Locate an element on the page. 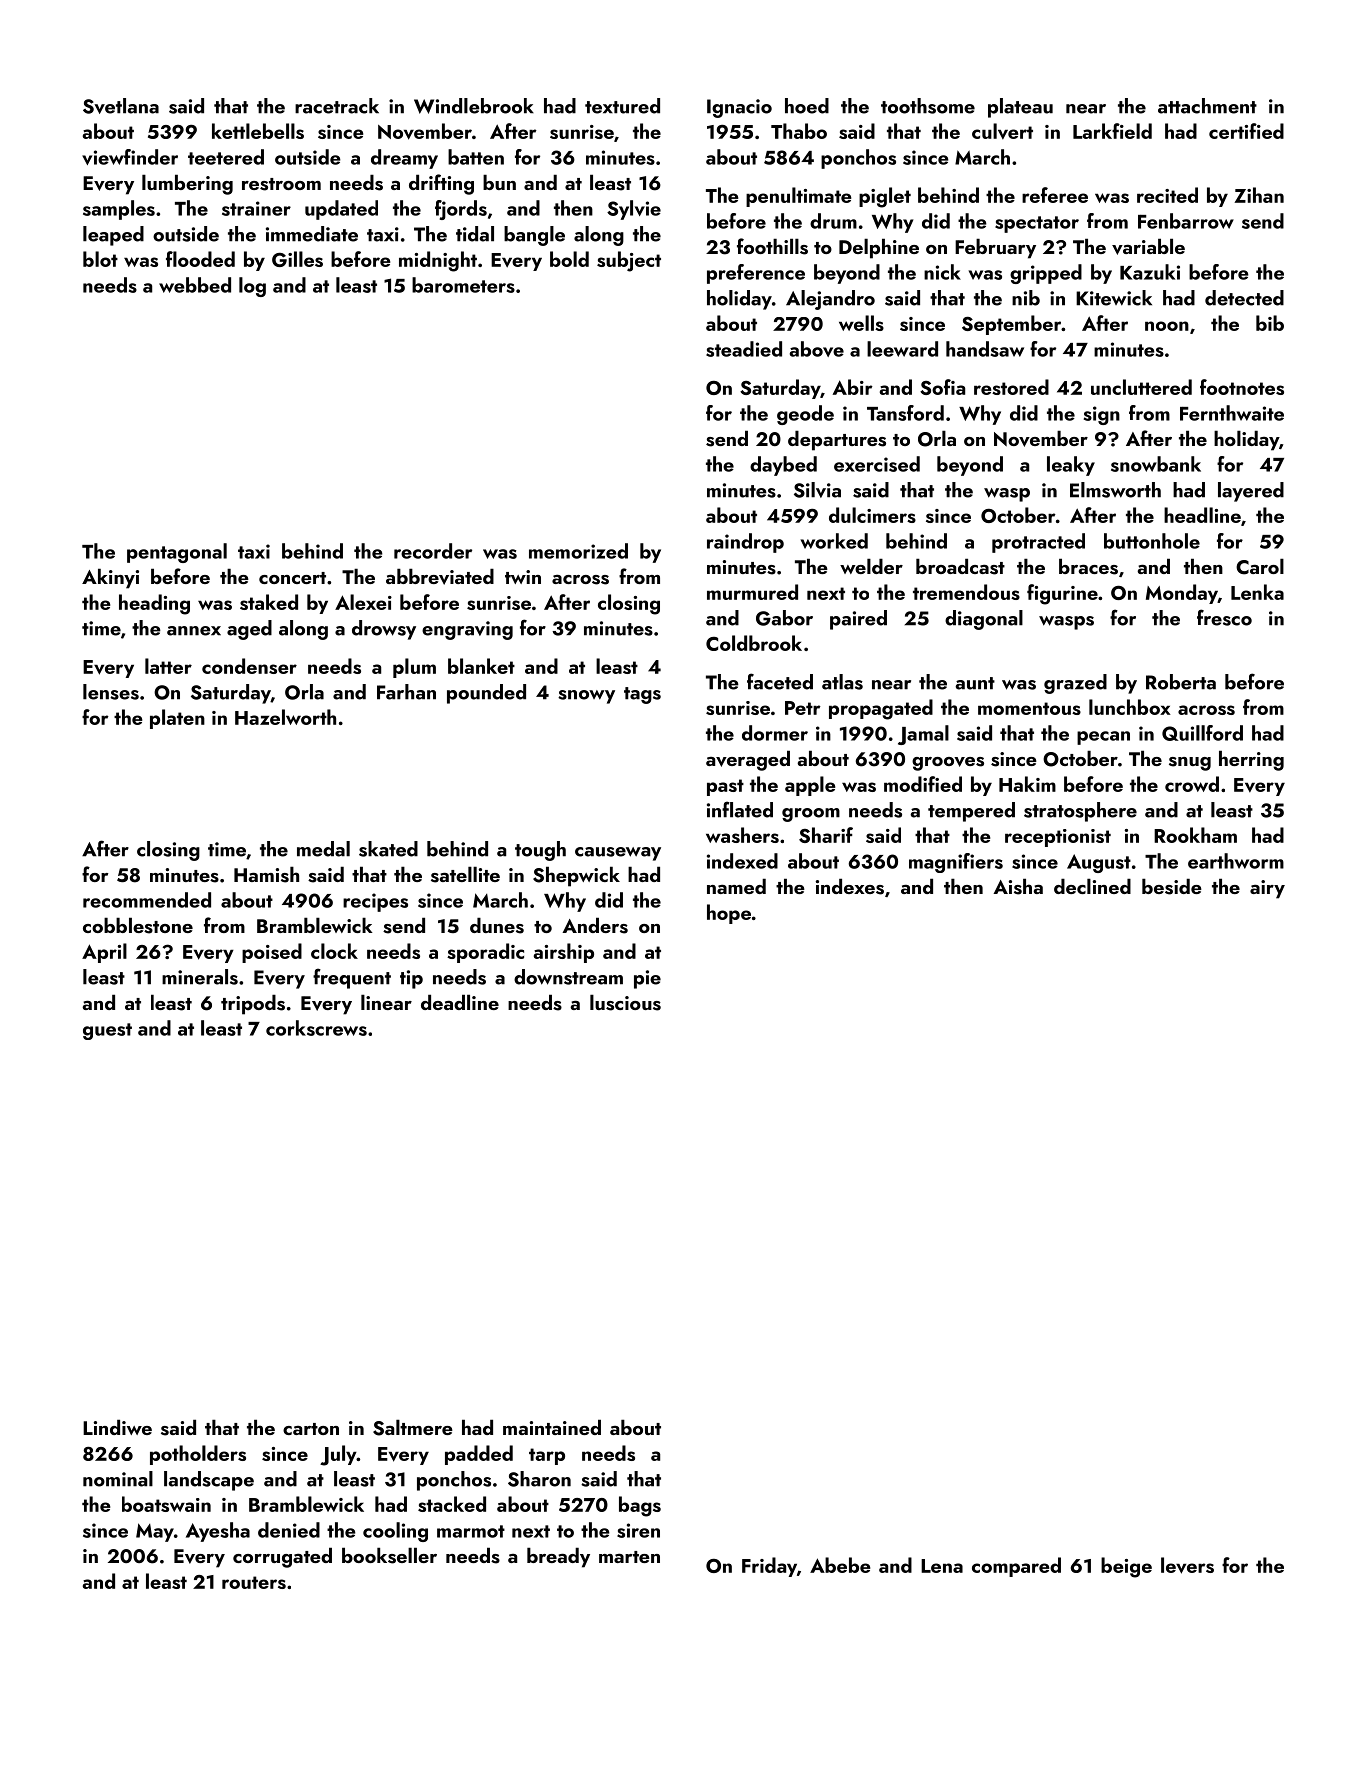  momentous is located at coordinates (1029, 708).
